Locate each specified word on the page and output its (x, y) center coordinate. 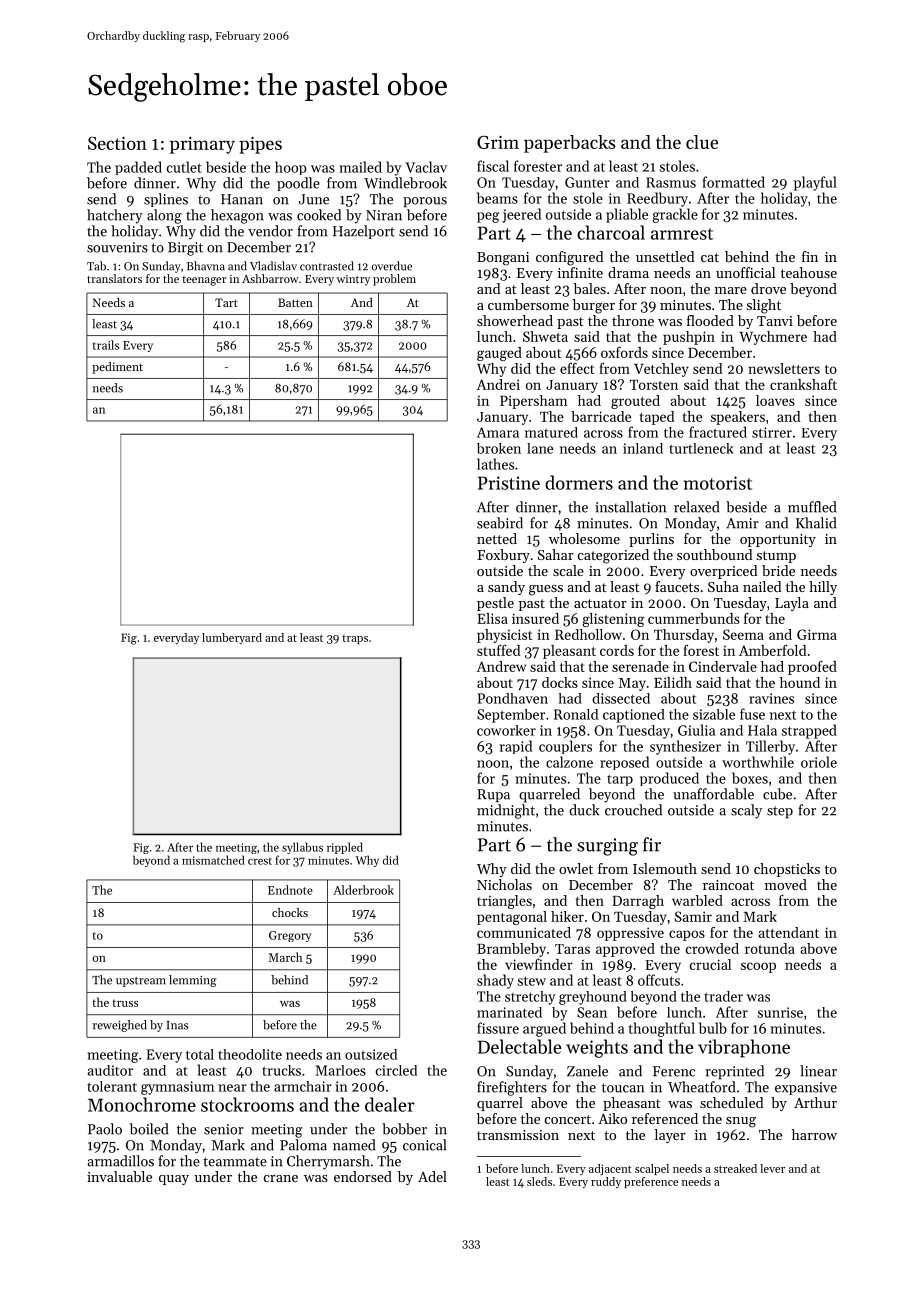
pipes (260, 145)
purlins (651, 540)
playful (815, 183)
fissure (498, 1028)
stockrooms (247, 1104)
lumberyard (232, 638)
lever (772, 1168)
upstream (141, 982)
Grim (498, 142)
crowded (712, 948)
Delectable (519, 1046)
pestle (495, 604)
